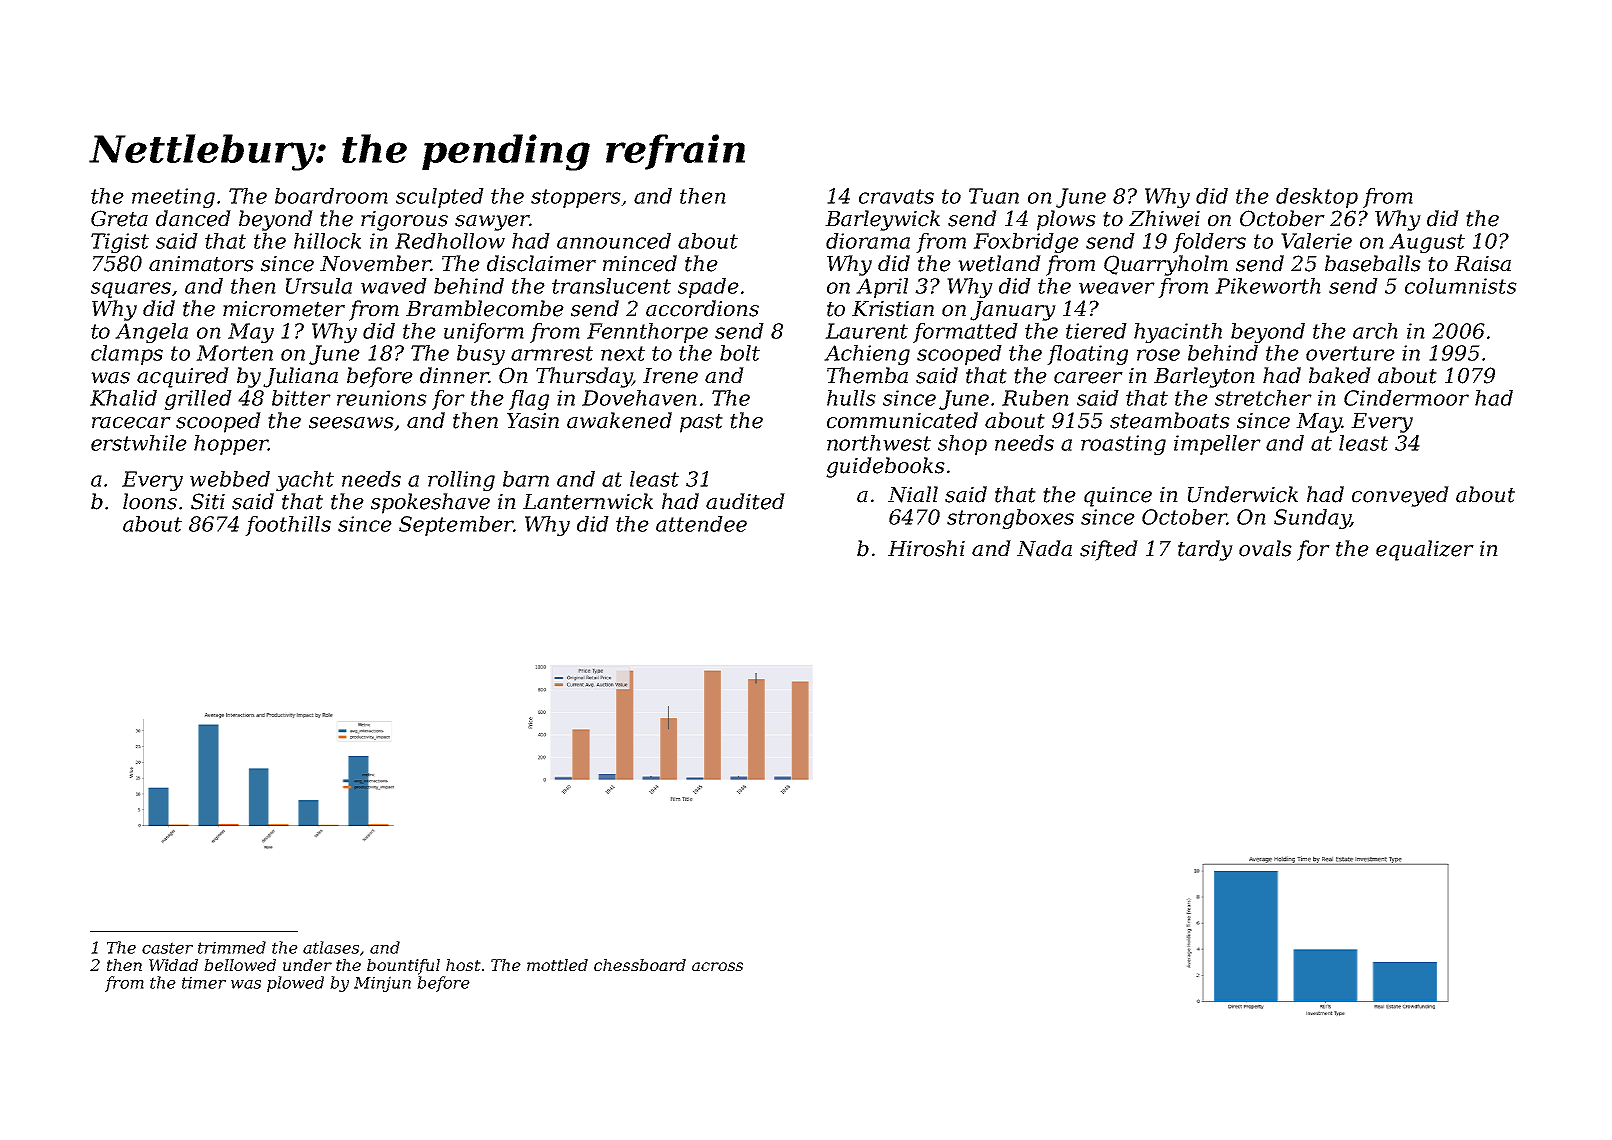 This screenshot has width=1612, height=1140. Describe the element at coordinates (127, 355) in the screenshot. I see `clamps` at that location.
